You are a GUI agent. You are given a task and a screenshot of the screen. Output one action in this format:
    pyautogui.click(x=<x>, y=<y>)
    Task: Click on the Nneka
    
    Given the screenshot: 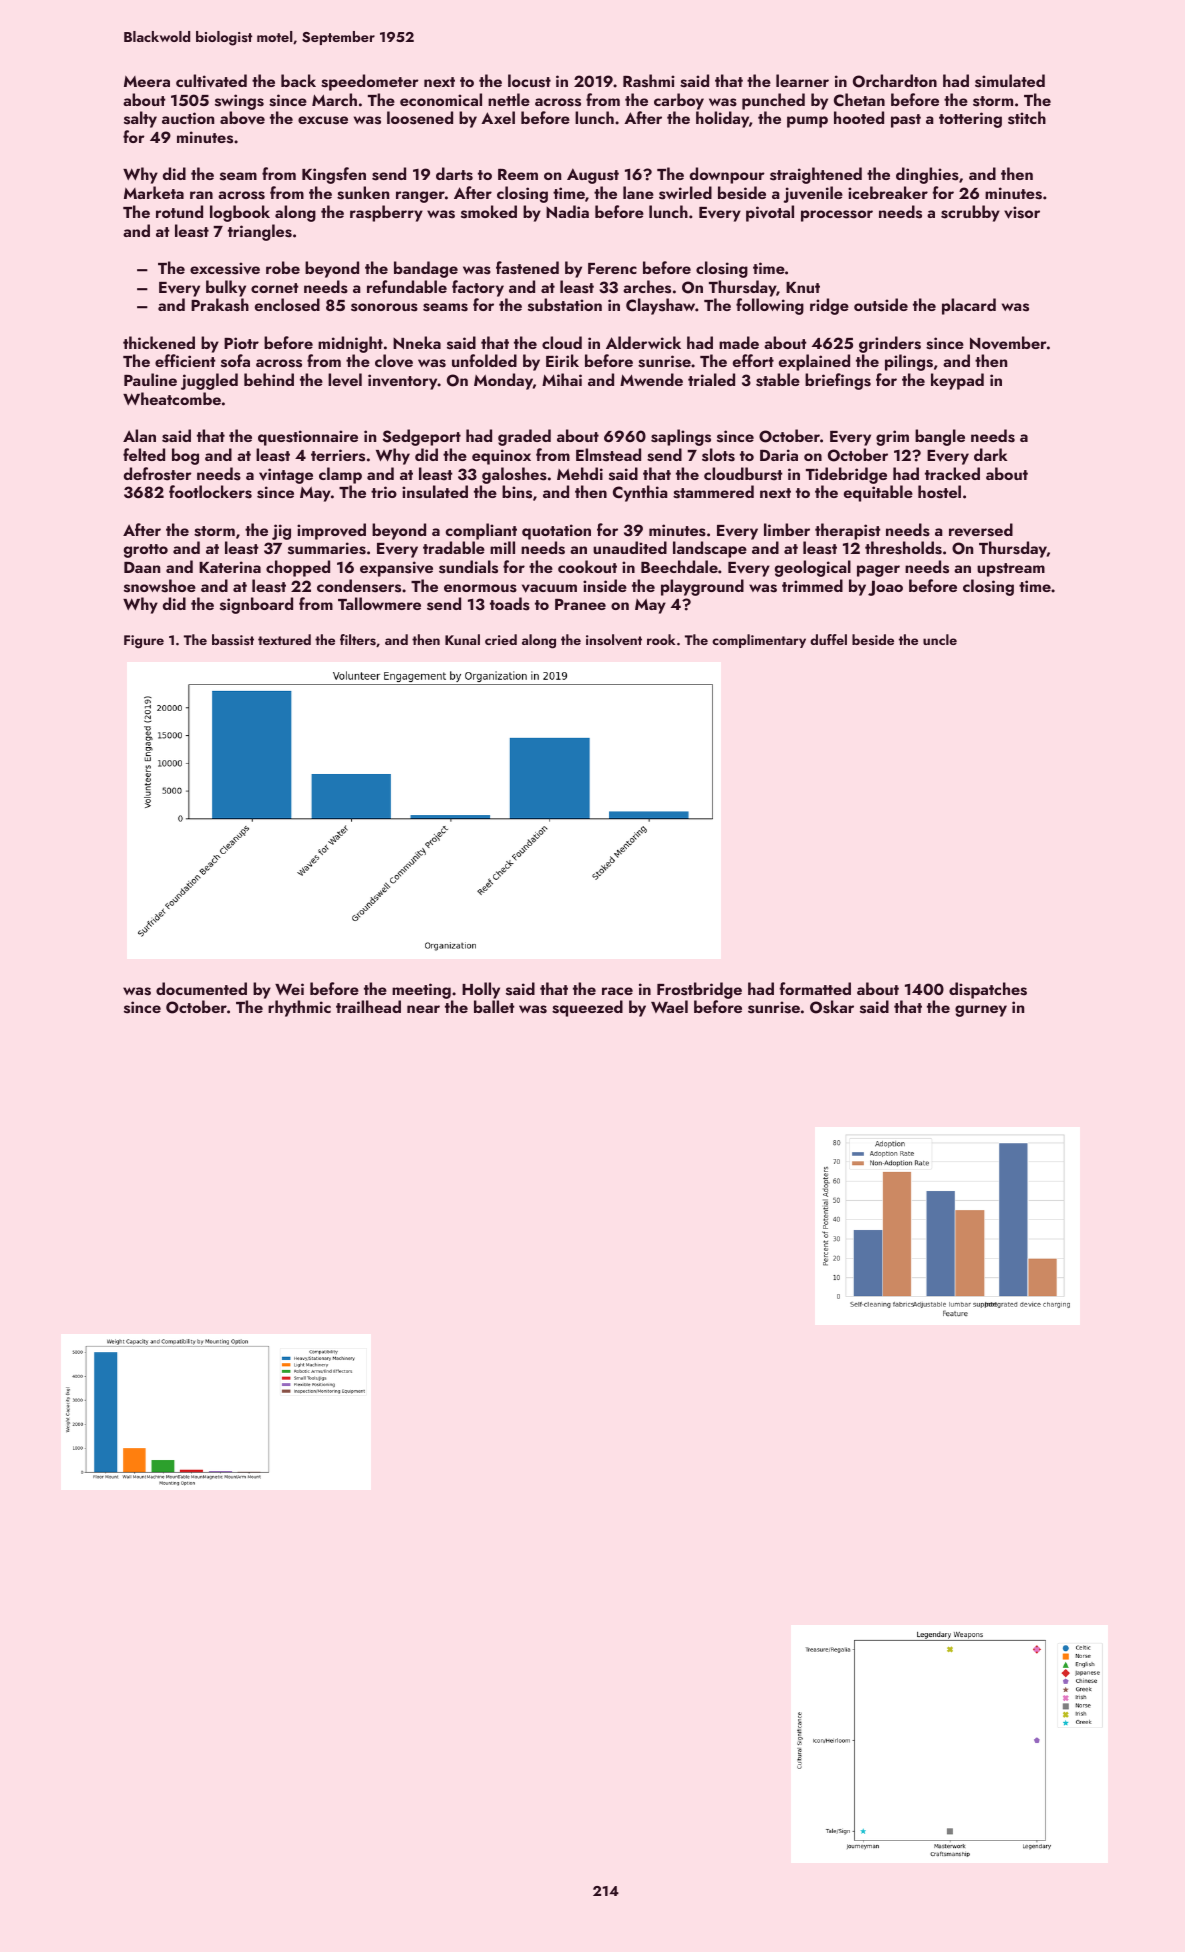 What is the action you would take?
    pyautogui.click(x=417, y=342)
